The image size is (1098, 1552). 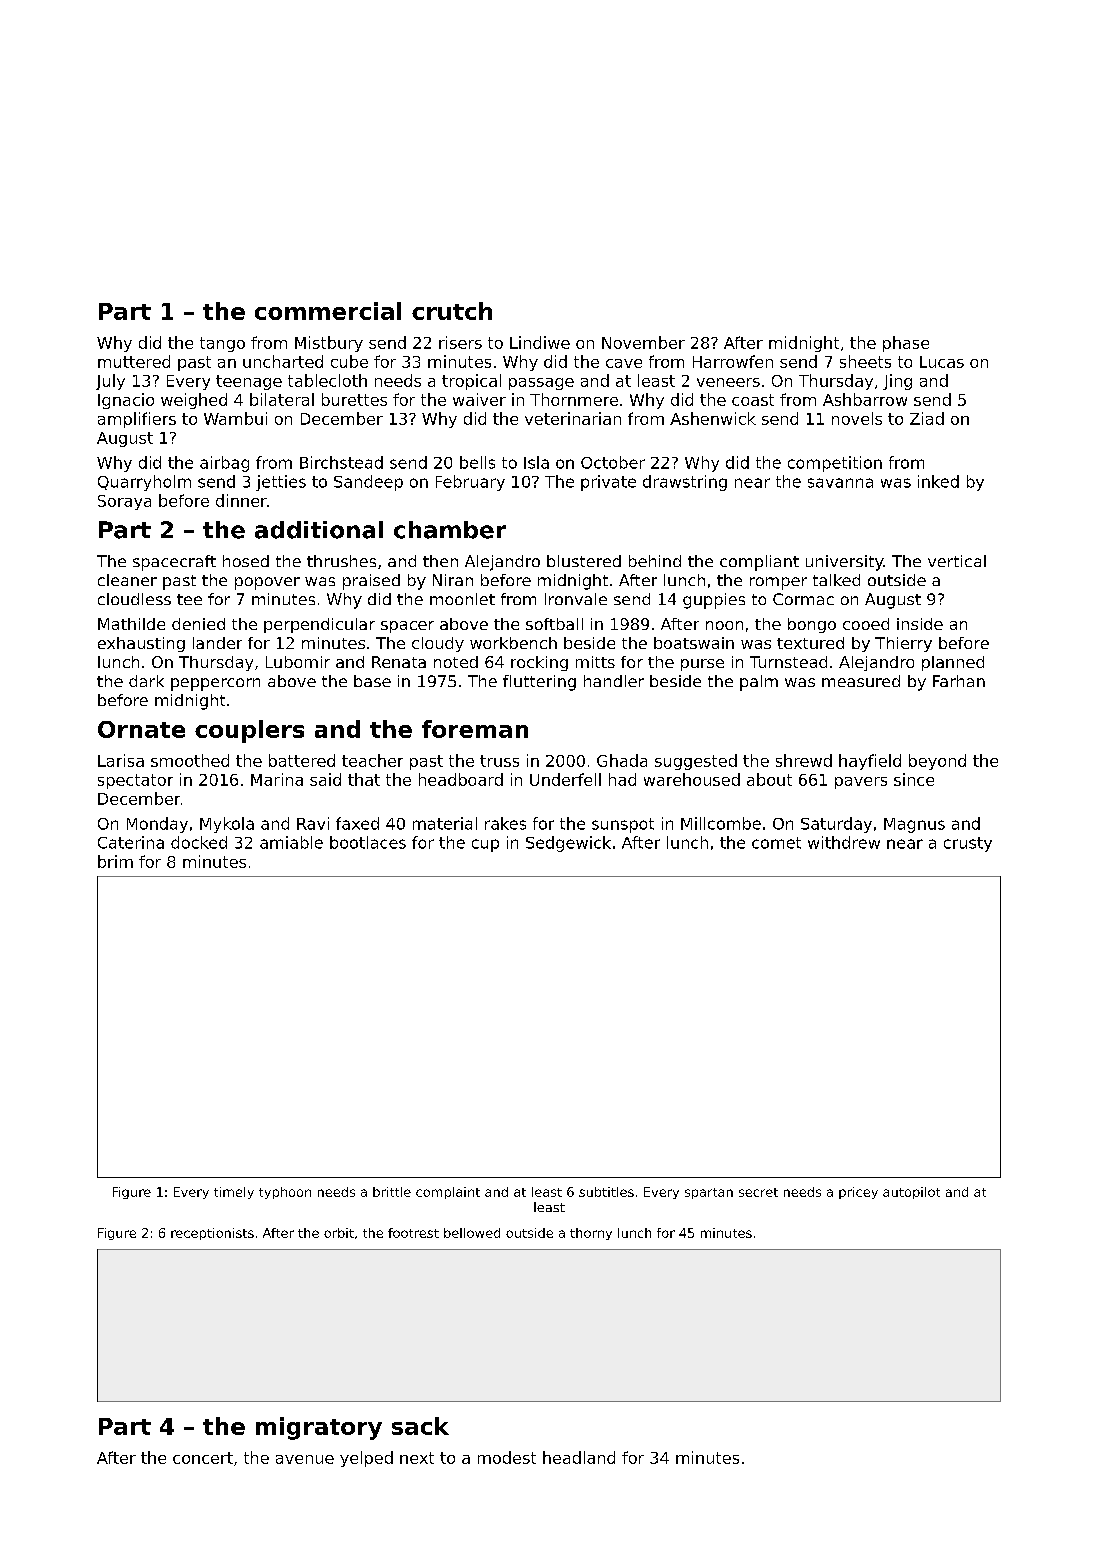 What do you see at coordinates (769, 779) in the screenshot?
I see `about` at bounding box center [769, 779].
